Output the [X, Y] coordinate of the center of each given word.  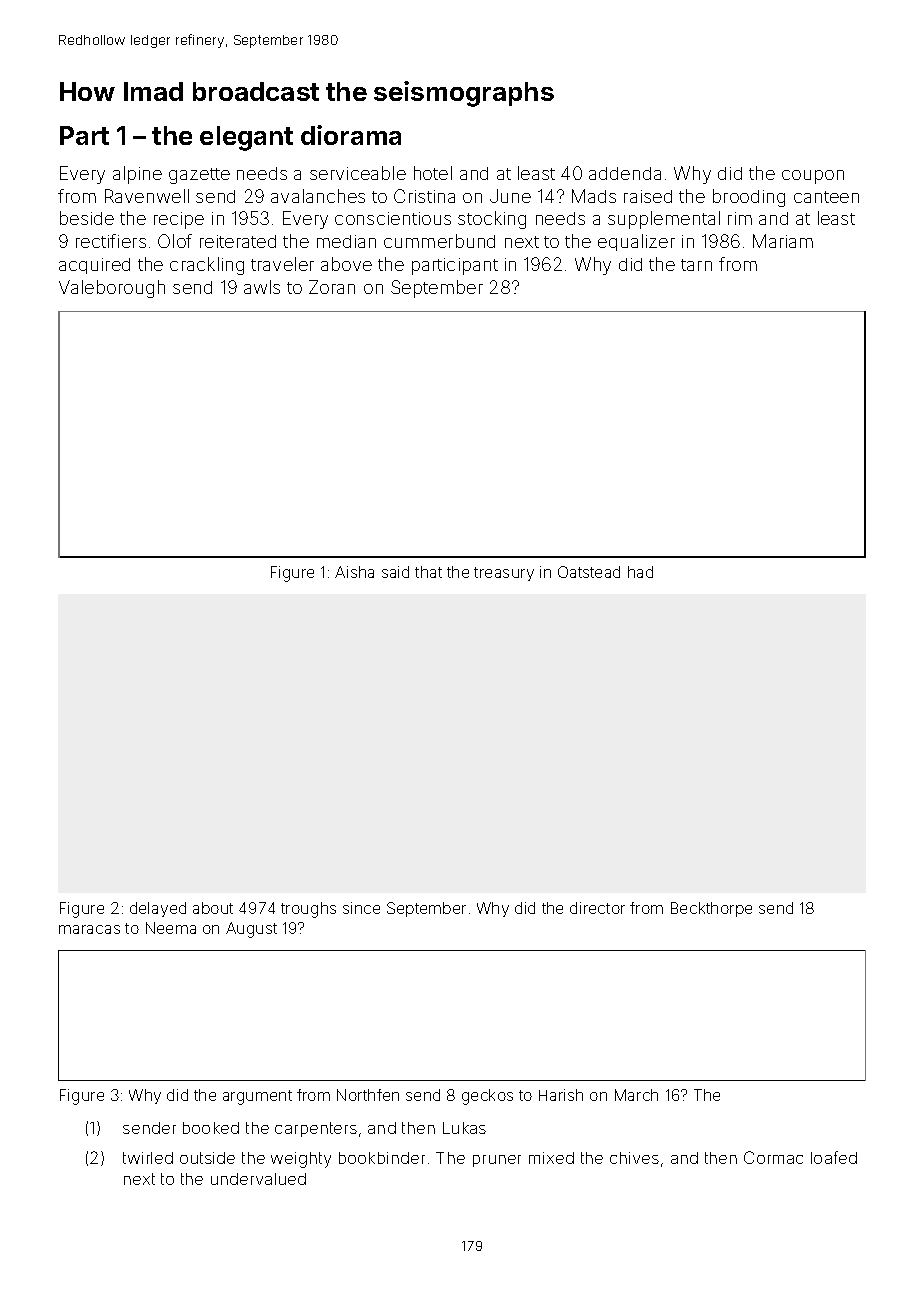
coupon [813, 177]
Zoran [332, 287]
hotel [433, 173]
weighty [301, 1160]
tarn [696, 265]
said [395, 572]
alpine [137, 175]
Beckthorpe [711, 909]
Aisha [354, 572]
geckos [487, 1097]
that [428, 572]
